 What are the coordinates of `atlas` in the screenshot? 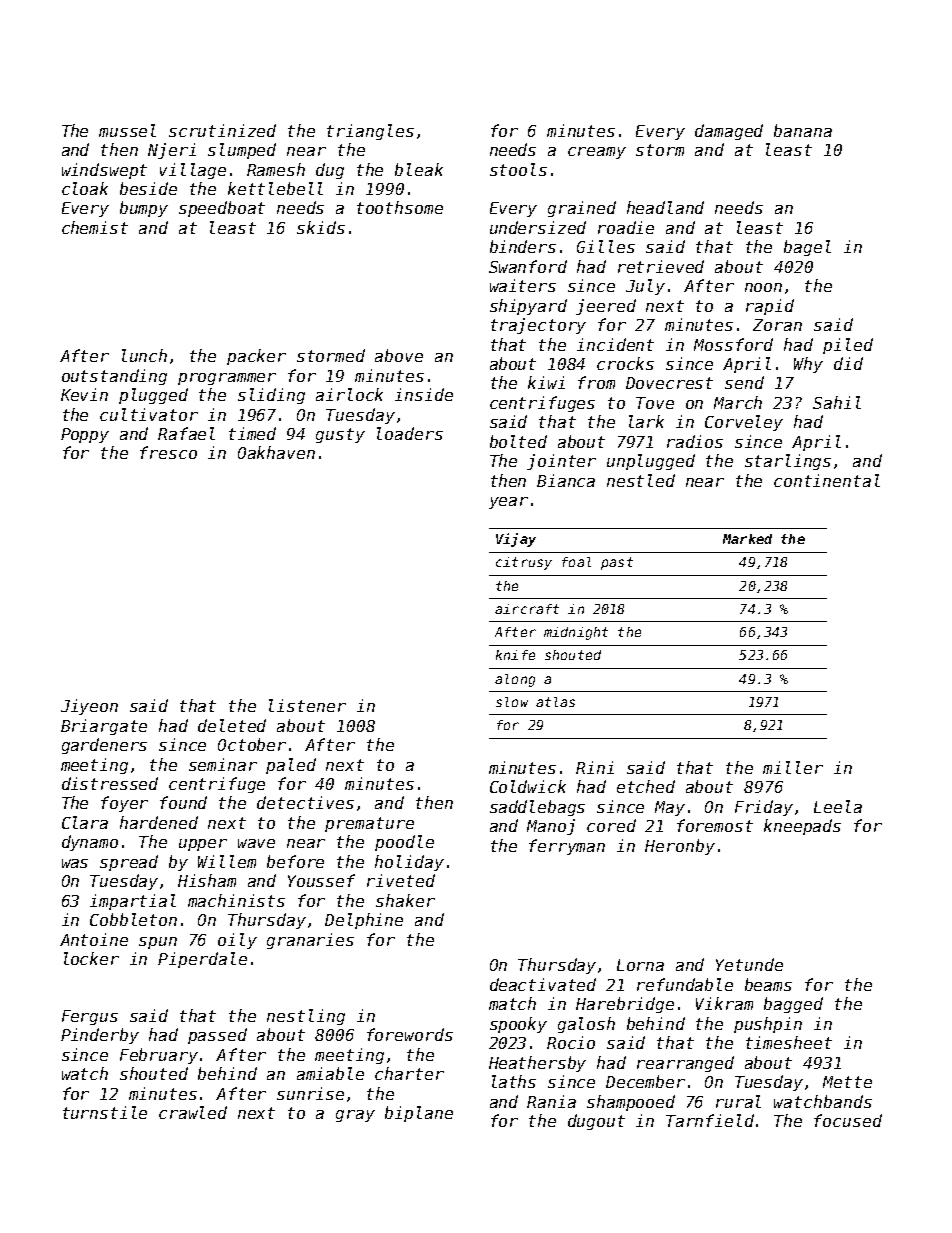 It's located at (555, 702).
